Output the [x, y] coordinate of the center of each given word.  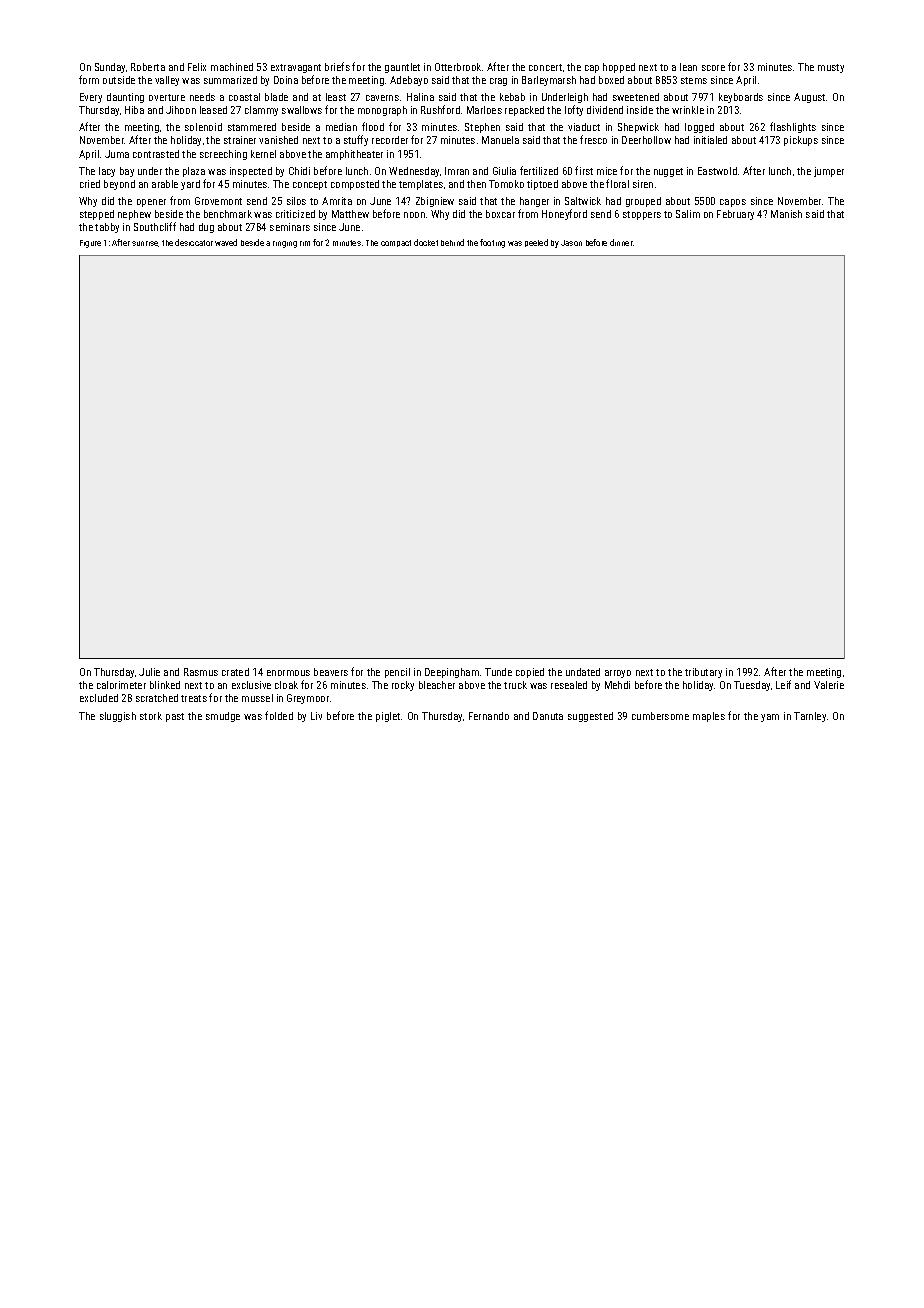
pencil [397, 673]
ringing [285, 244]
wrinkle [688, 110]
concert [545, 67]
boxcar [500, 214]
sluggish [118, 717]
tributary [703, 673]
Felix [197, 67]
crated [235, 672]
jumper [829, 172]
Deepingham [452, 673]
